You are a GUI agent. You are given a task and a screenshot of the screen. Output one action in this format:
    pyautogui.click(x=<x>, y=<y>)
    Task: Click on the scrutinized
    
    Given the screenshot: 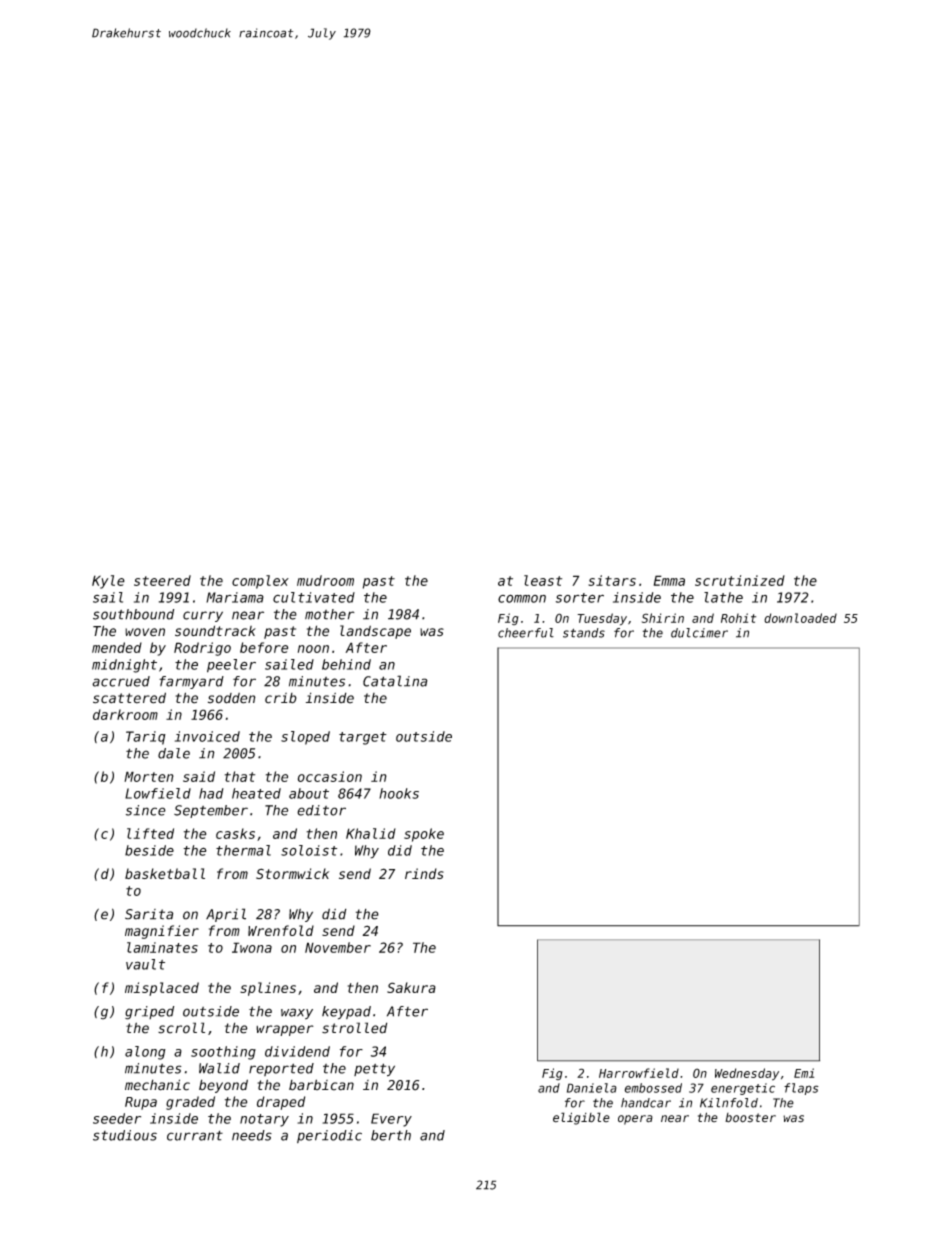 What is the action you would take?
    pyautogui.click(x=740, y=580)
